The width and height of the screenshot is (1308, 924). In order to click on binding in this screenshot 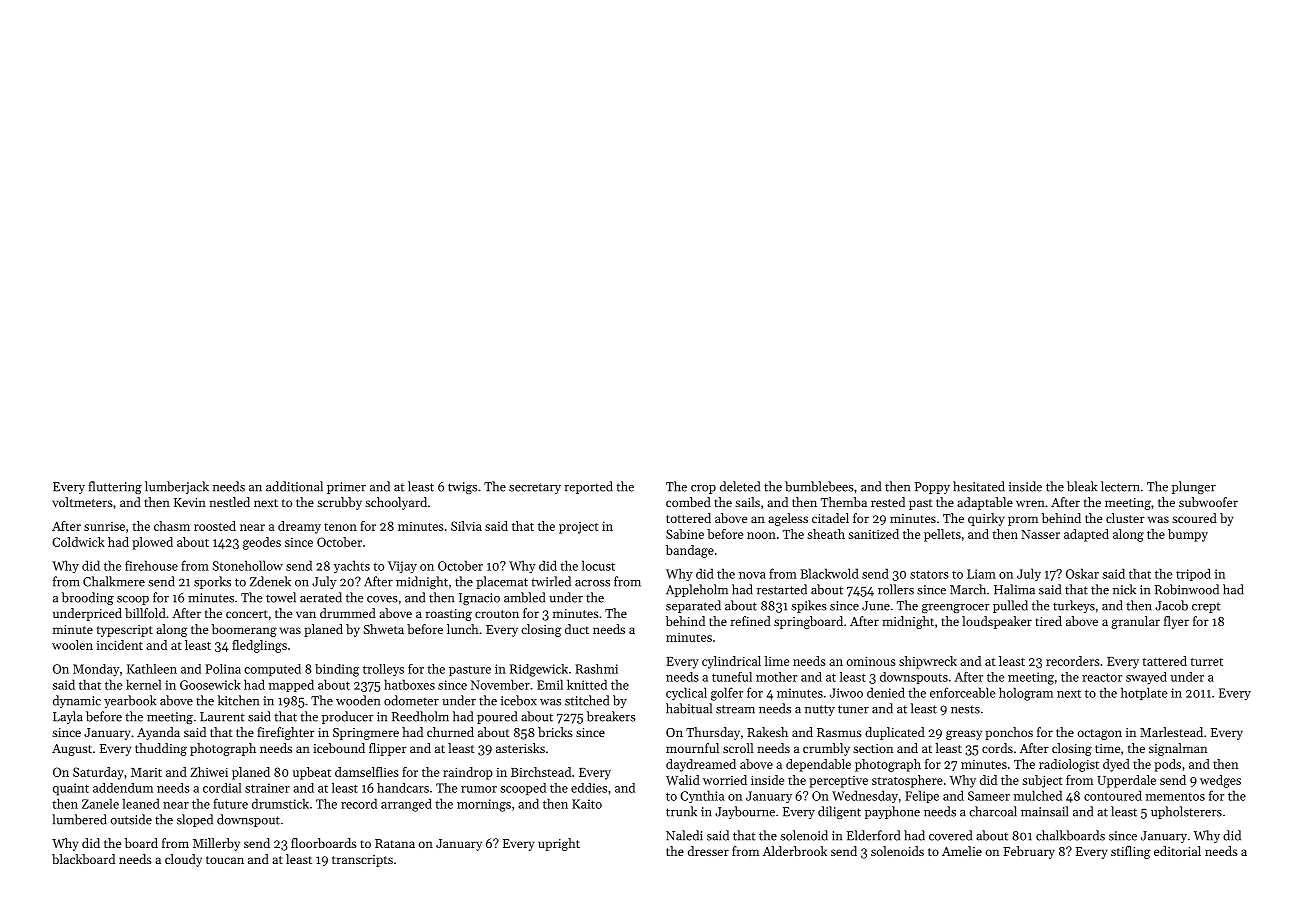, I will do `click(337, 670)`.
